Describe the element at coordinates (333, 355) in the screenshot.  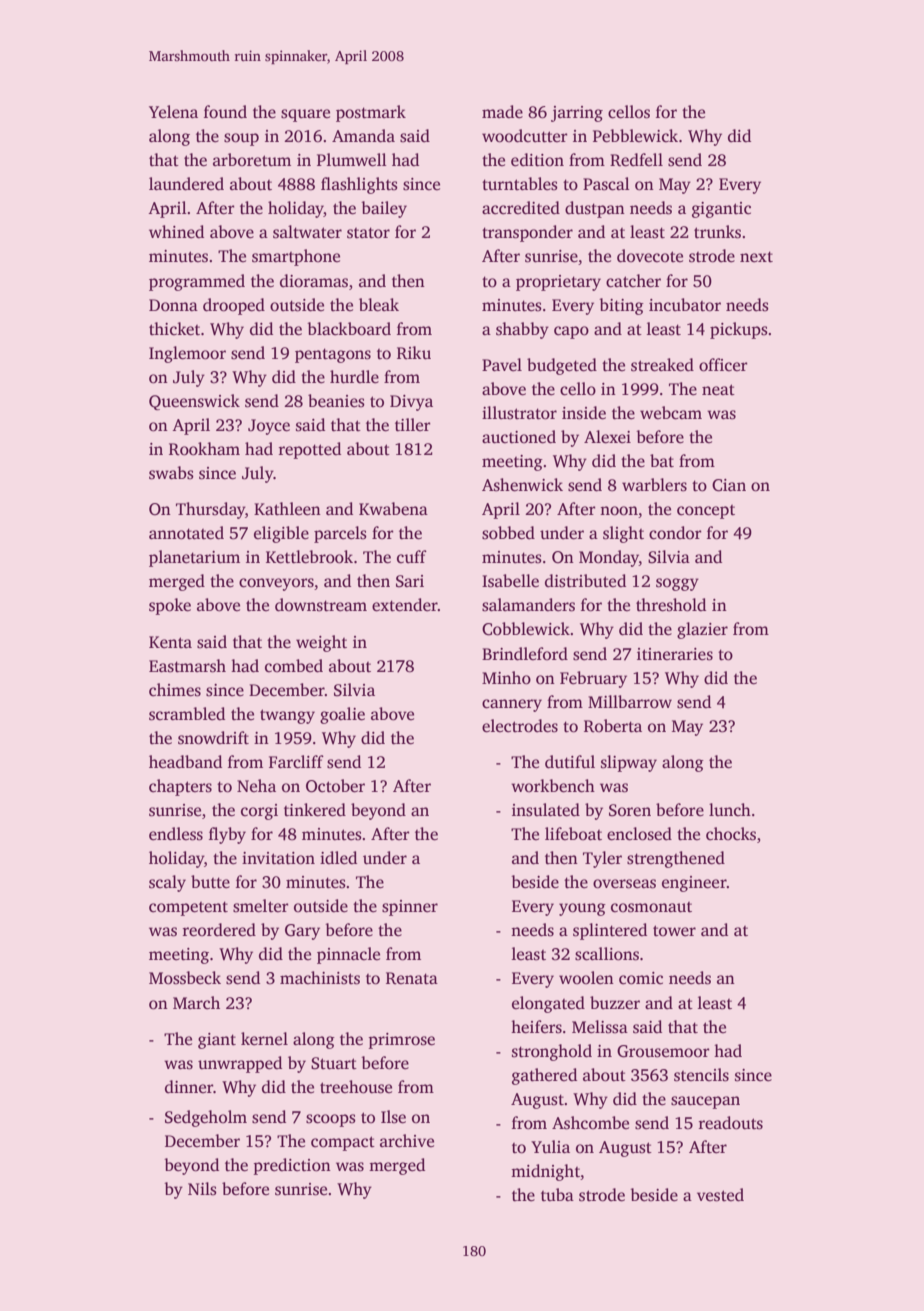
I see `pentagons` at that location.
